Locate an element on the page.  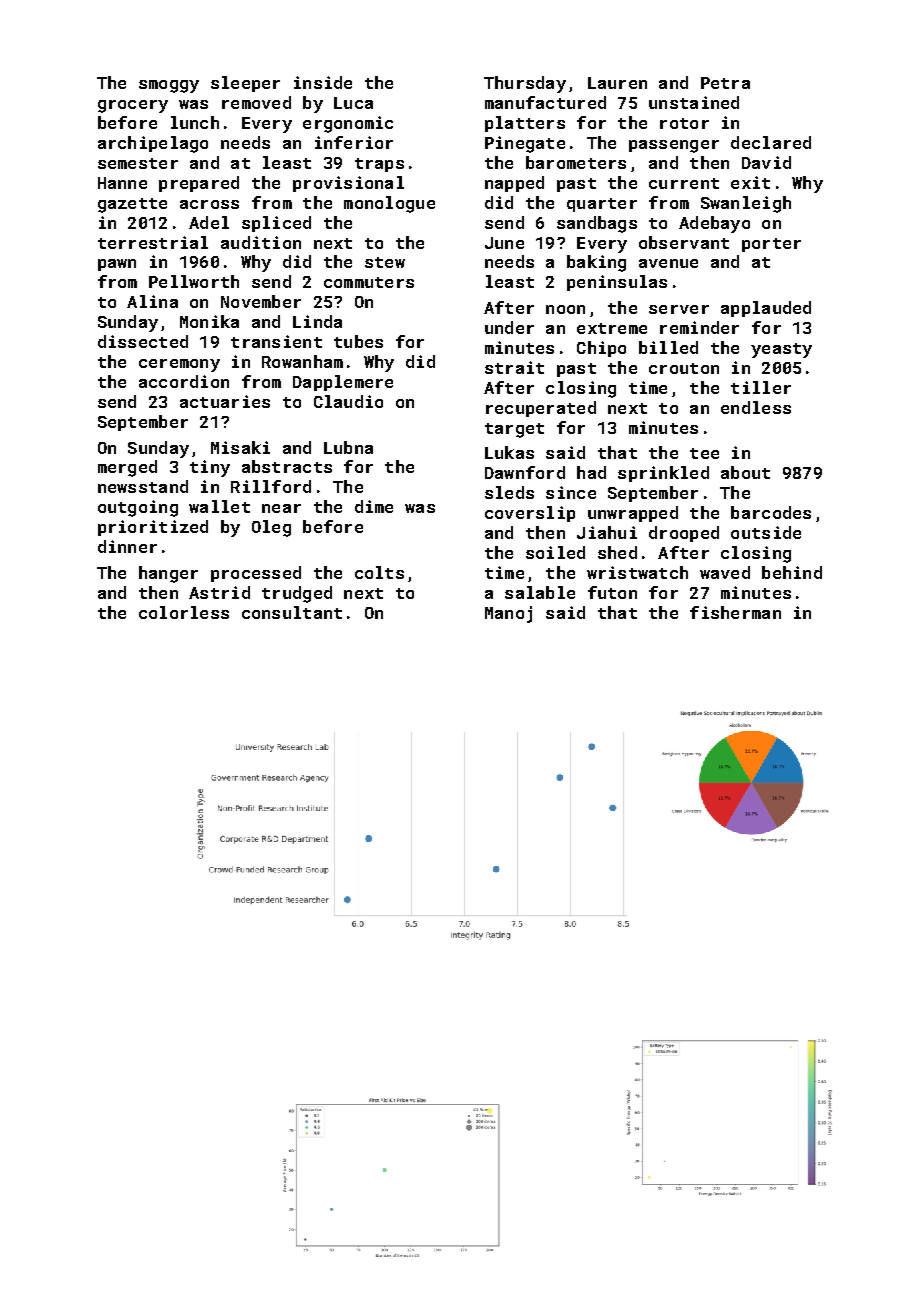
Petra is located at coordinates (725, 83).
